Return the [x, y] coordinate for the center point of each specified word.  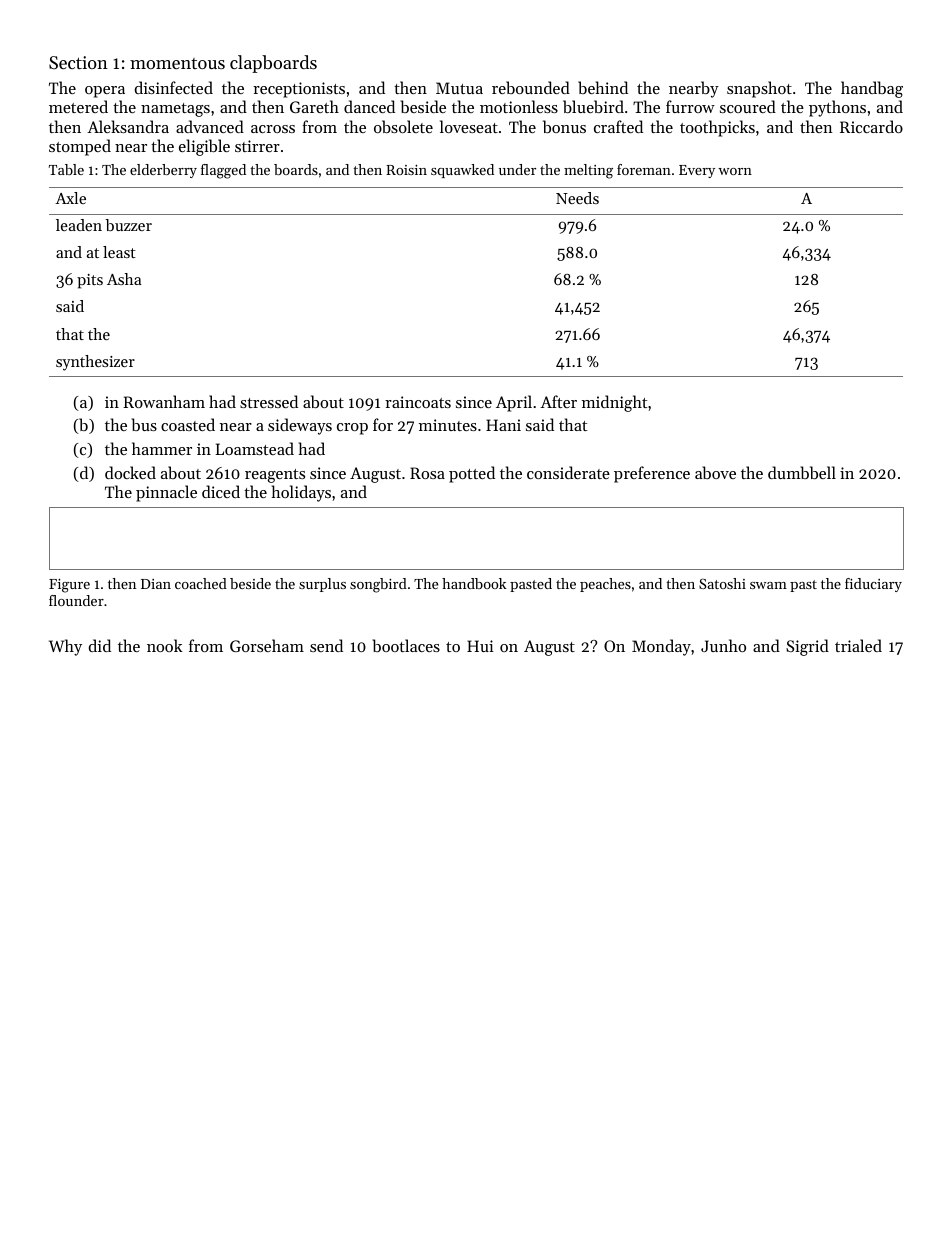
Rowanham [164, 401]
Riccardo [871, 126]
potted [472, 474]
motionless [519, 106]
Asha [124, 279]
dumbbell [802, 472]
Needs [577, 198]
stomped [80, 147]
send [326, 645]
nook [164, 645]
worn [735, 171]
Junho [723, 645]
